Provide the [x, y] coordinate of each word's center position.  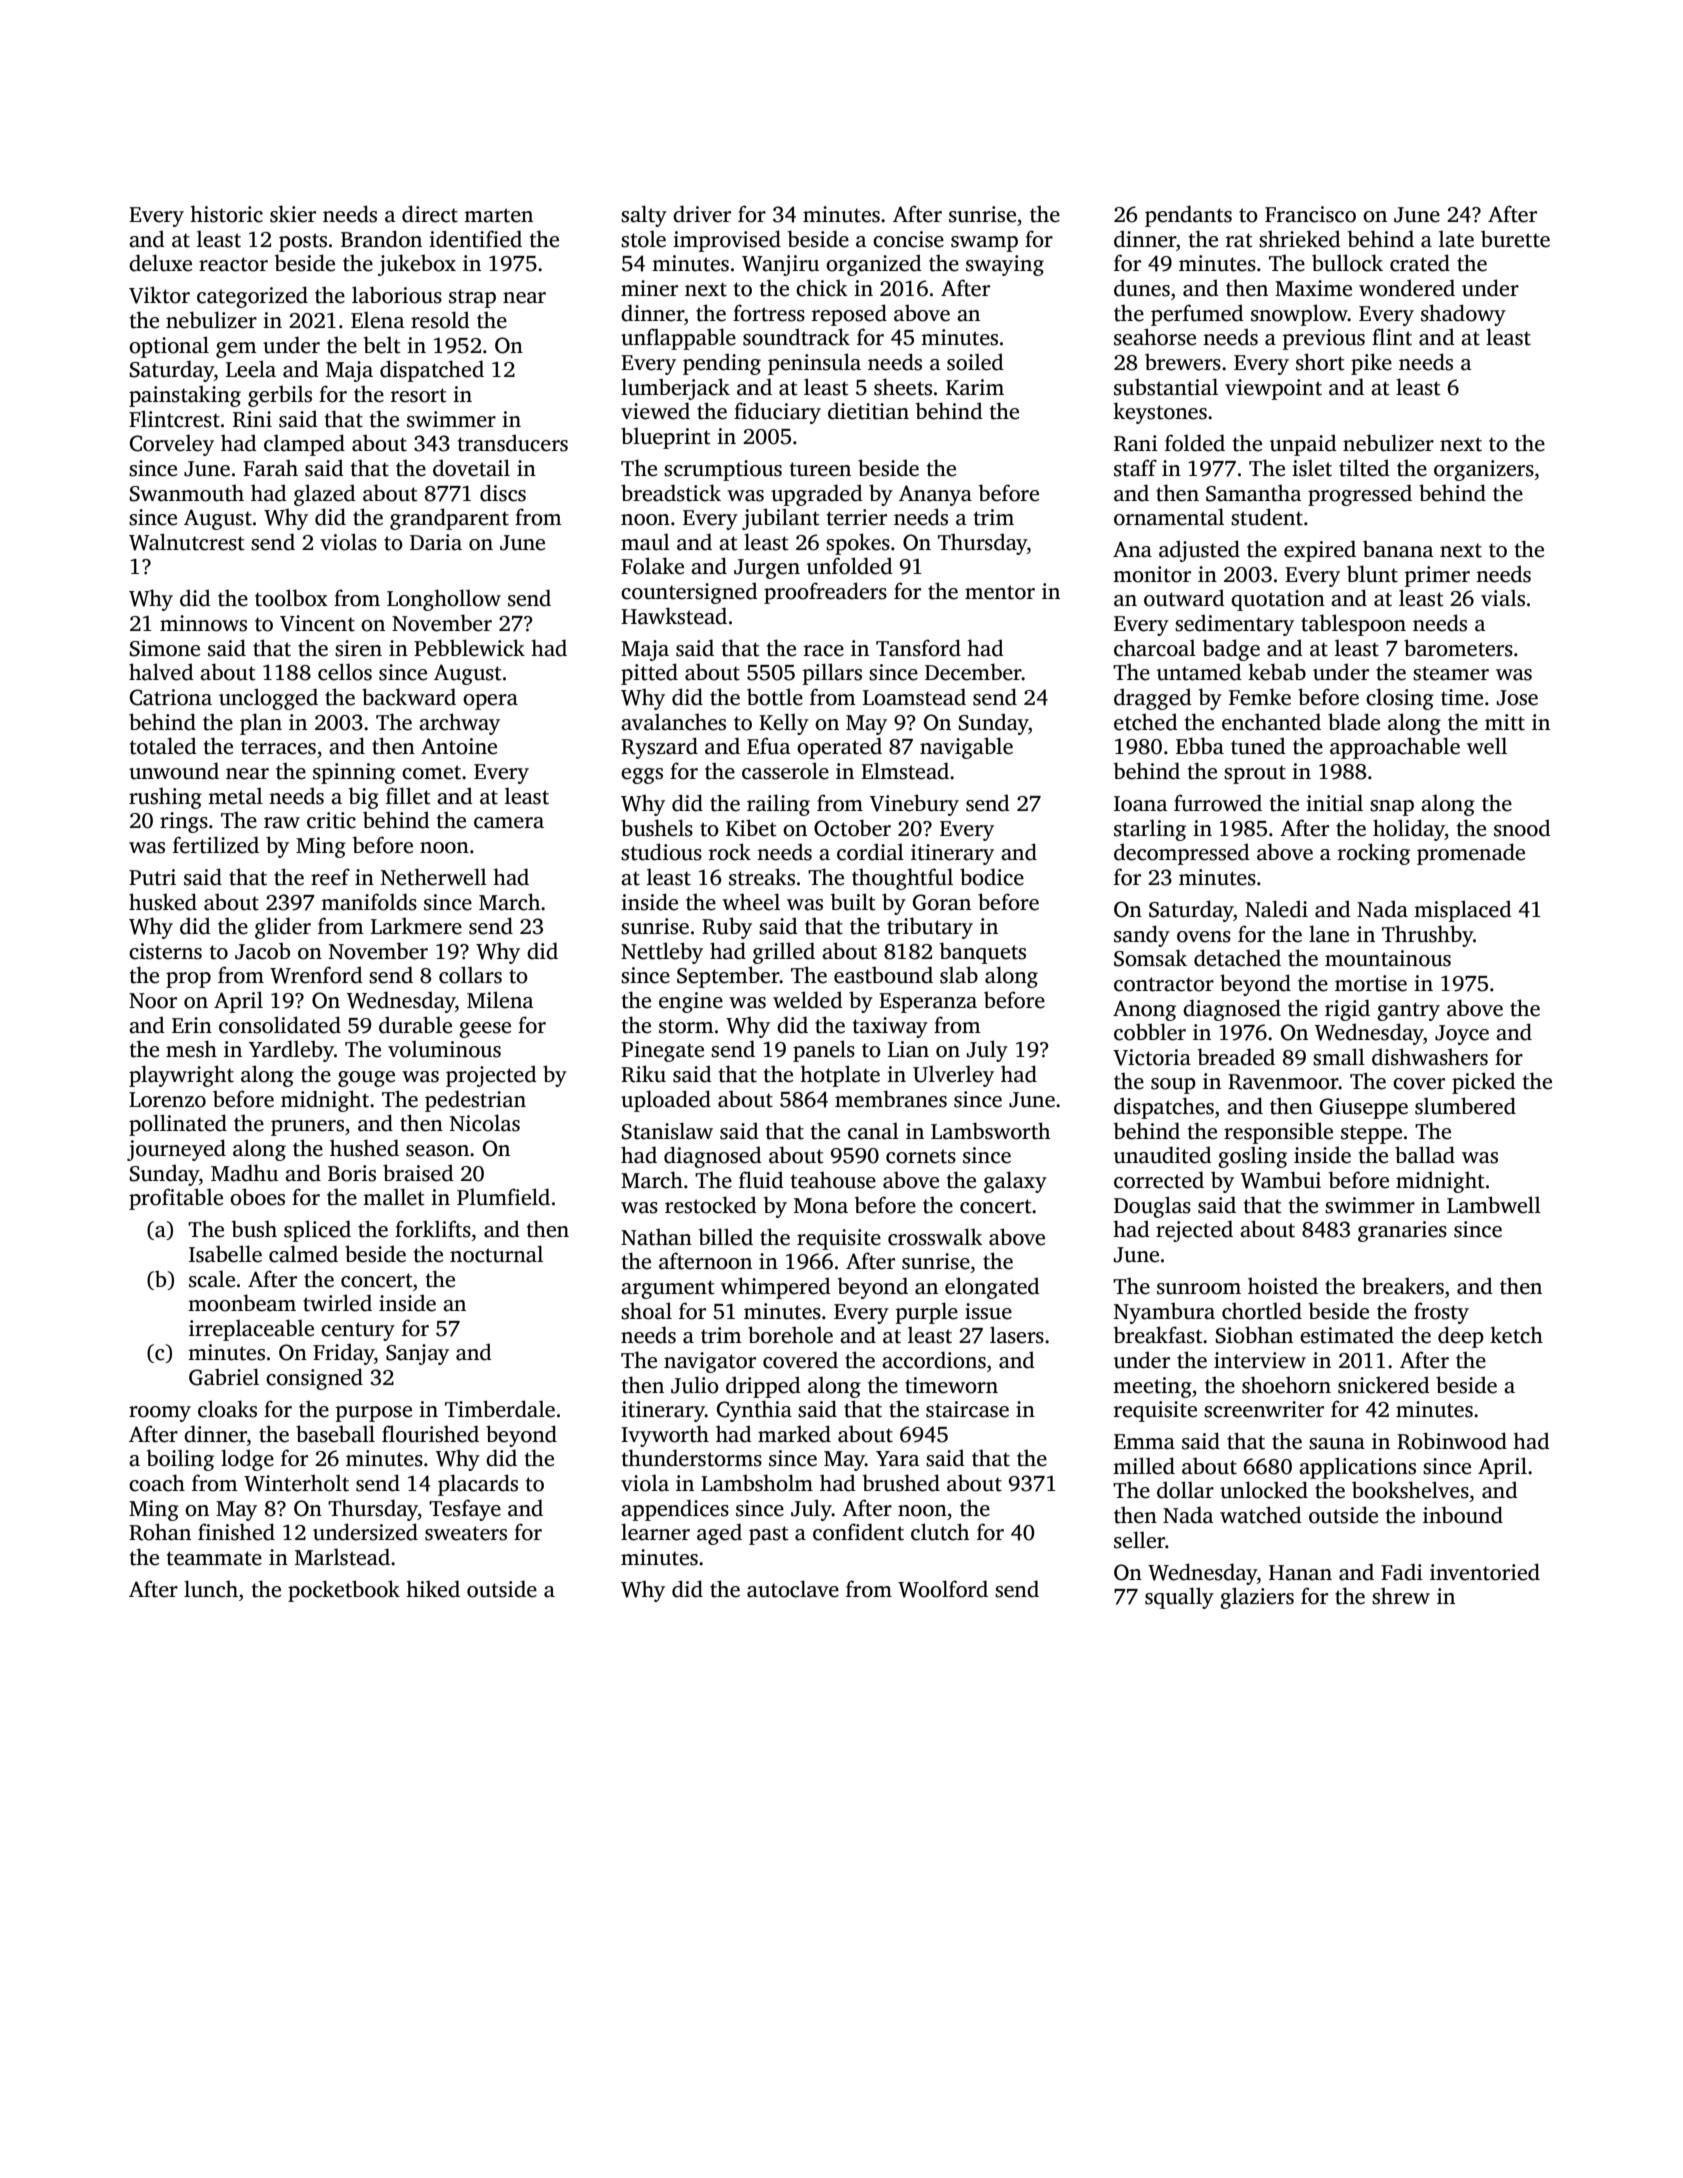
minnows [203, 623]
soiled [975, 362]
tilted [1364, 468]
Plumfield [503, 1197]
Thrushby [1427, 936]
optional [169, 347]
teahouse [833, 1180]
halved [161, 672]
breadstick [671, 493]
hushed [364, 1148]
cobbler [1150, 1032]
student [1267, 517]
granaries [1402, 1231]
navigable [966, 748]
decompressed [1182, 854]
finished [236, 1532]
